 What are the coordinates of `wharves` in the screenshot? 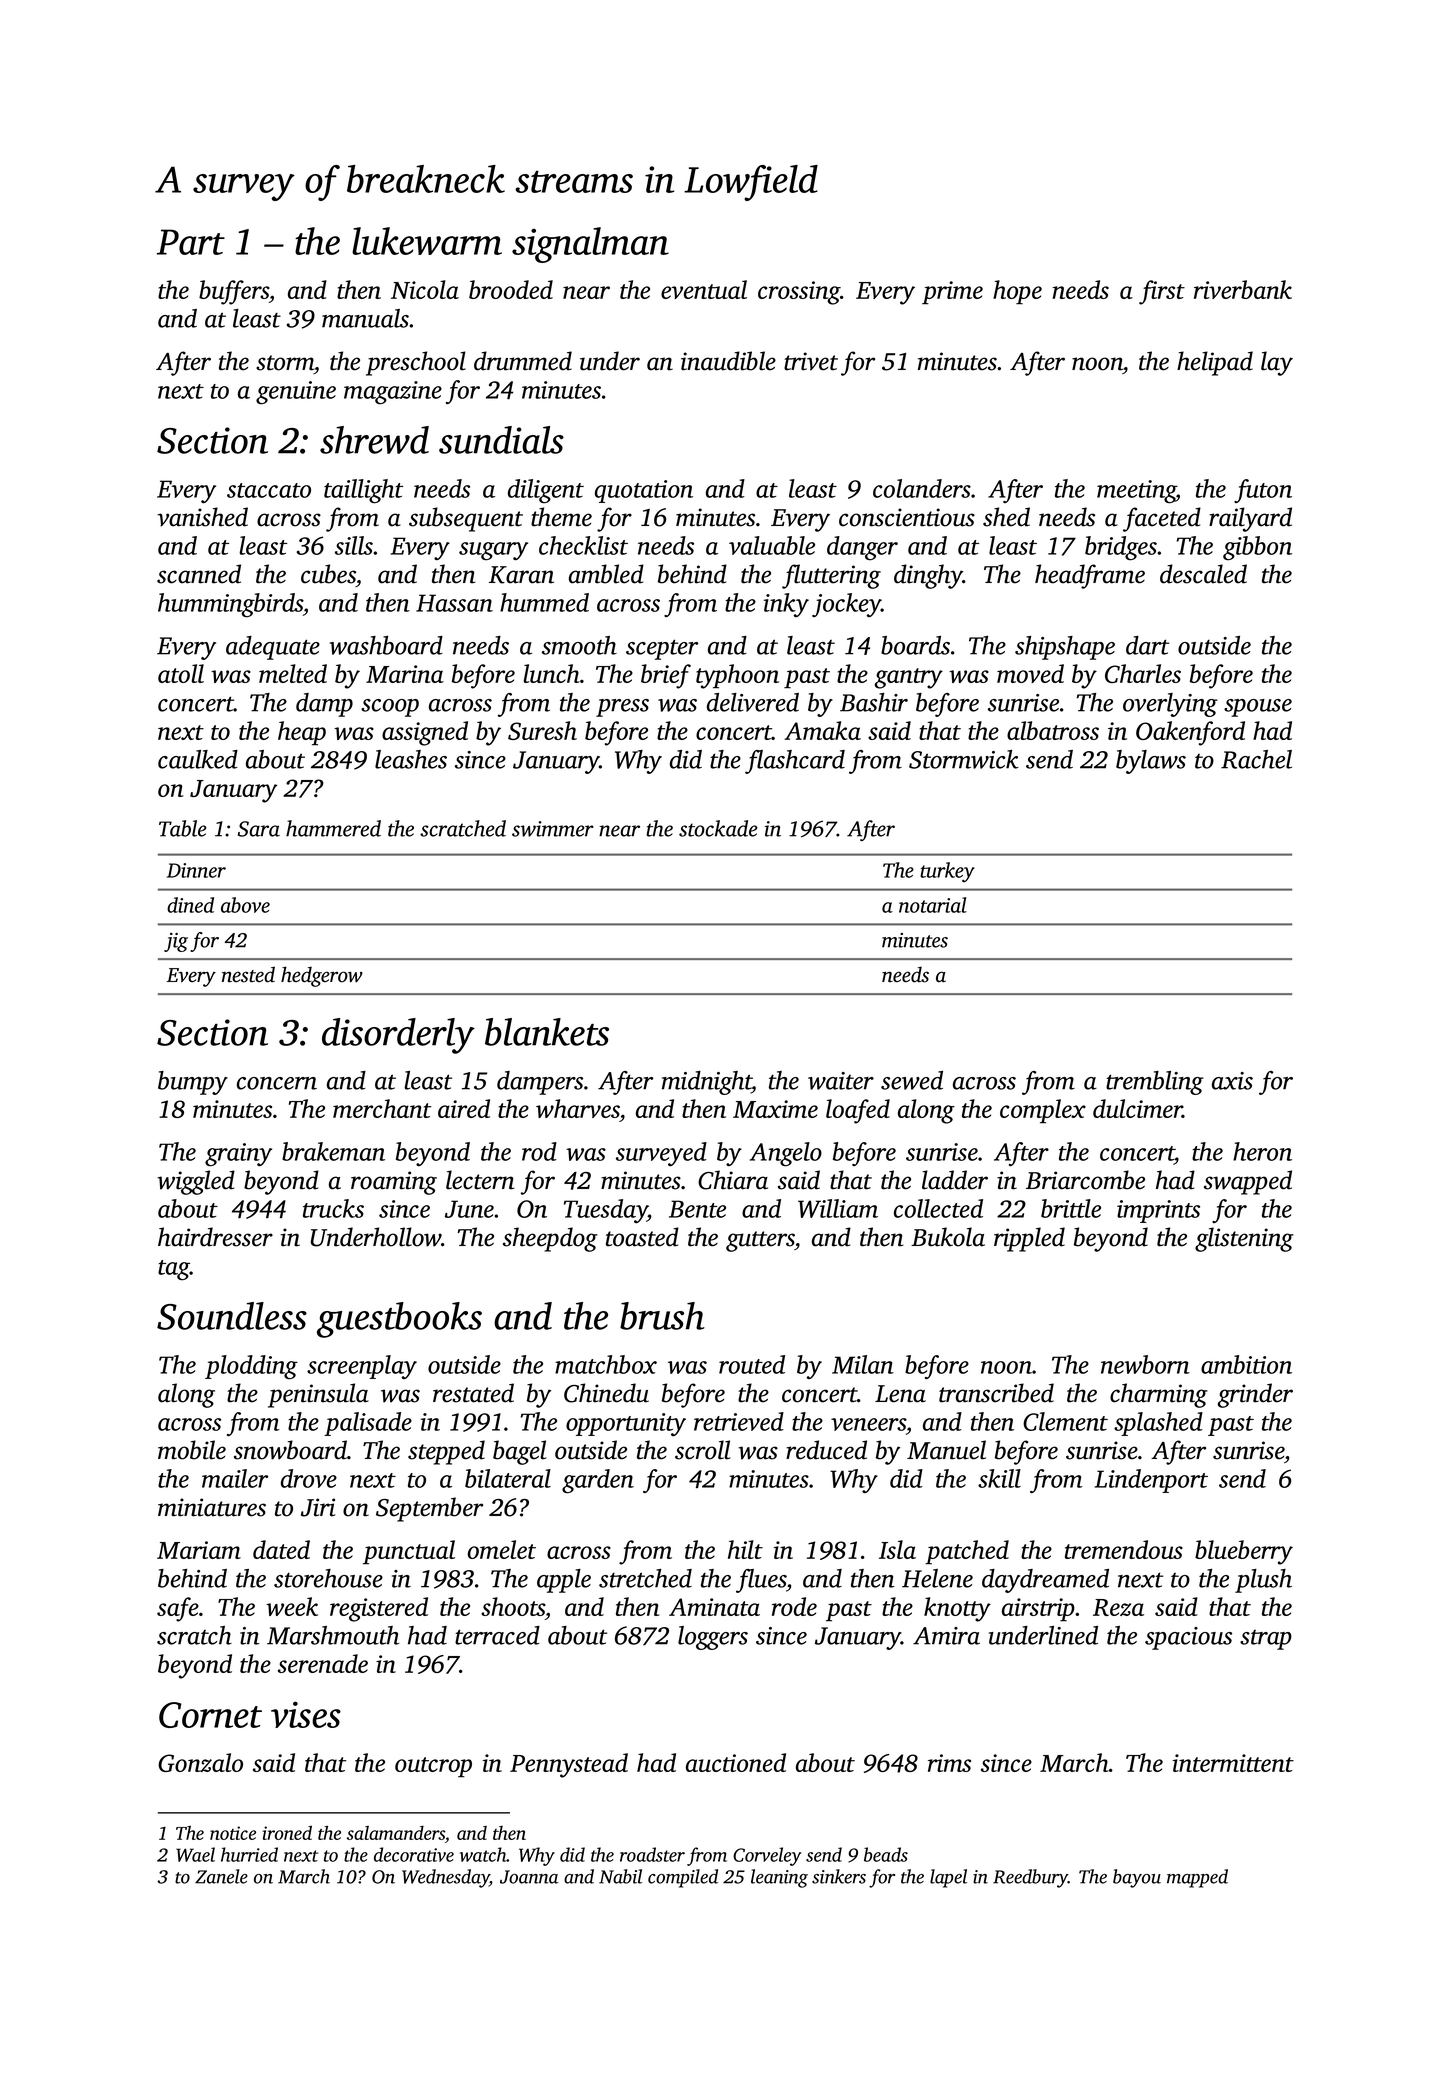 It's located at (578, 1108).
